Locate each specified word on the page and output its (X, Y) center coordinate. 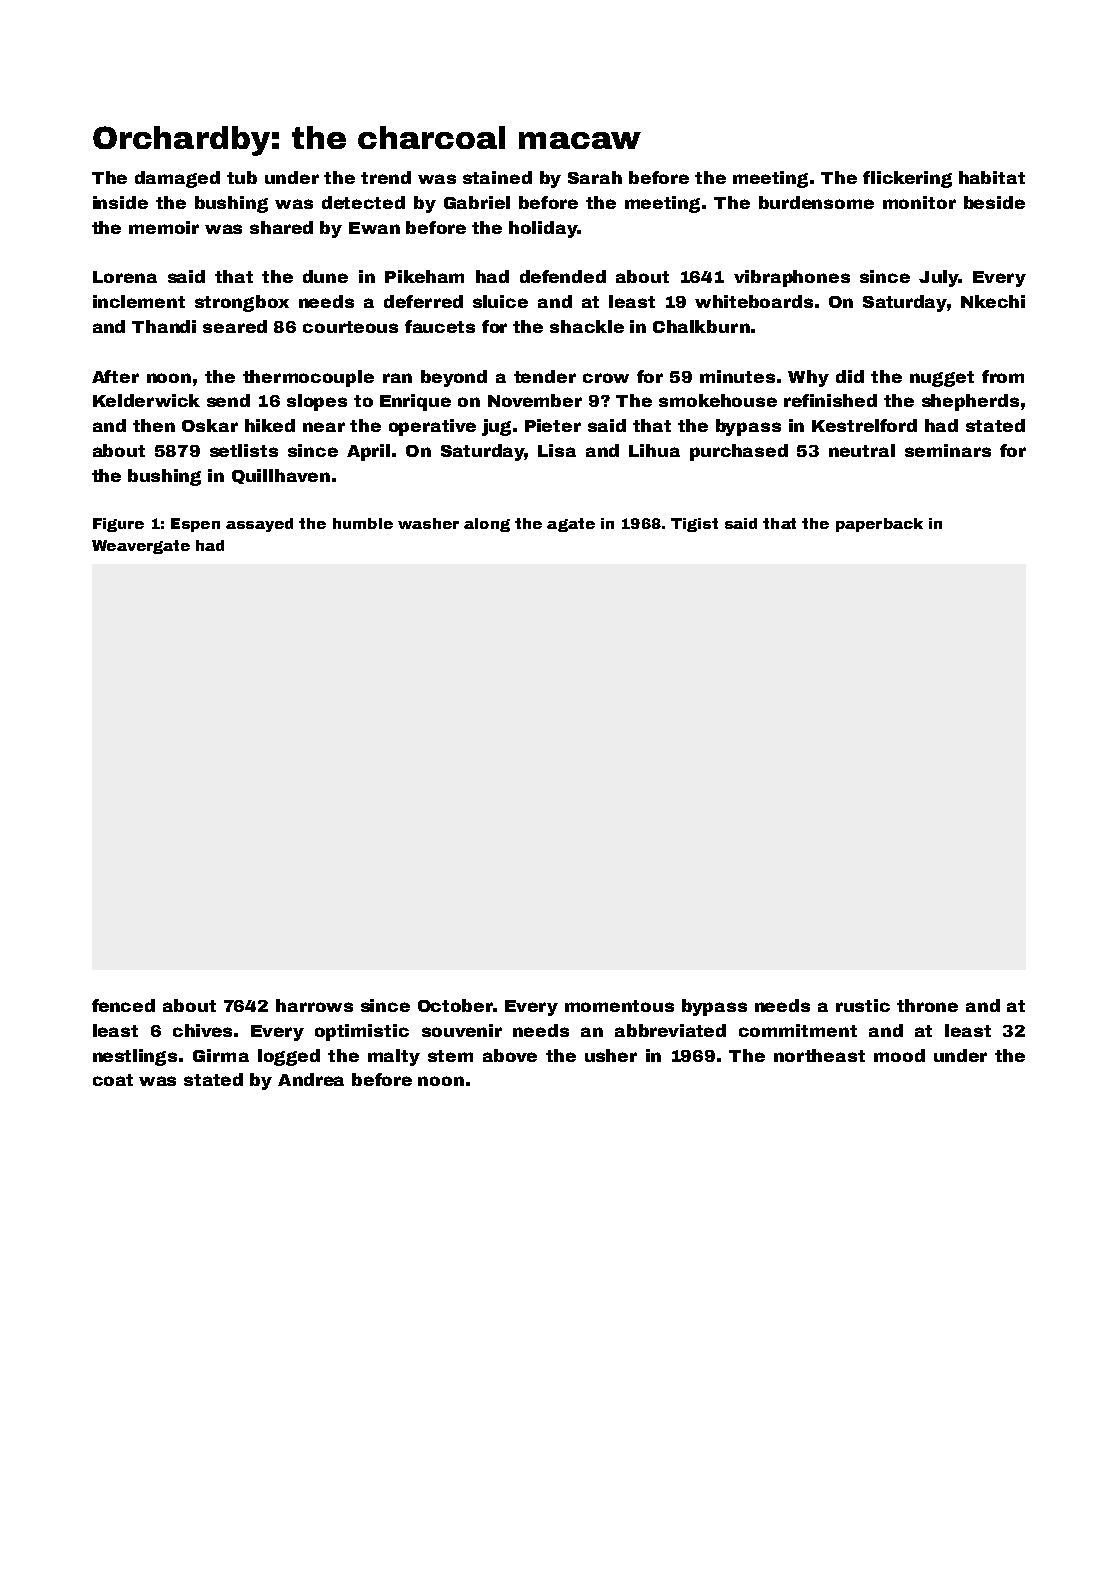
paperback (879, 525)
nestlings (135, 1057)
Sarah (595, 177)
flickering (907, 179)
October (455, 1005)
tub (242, 177)
